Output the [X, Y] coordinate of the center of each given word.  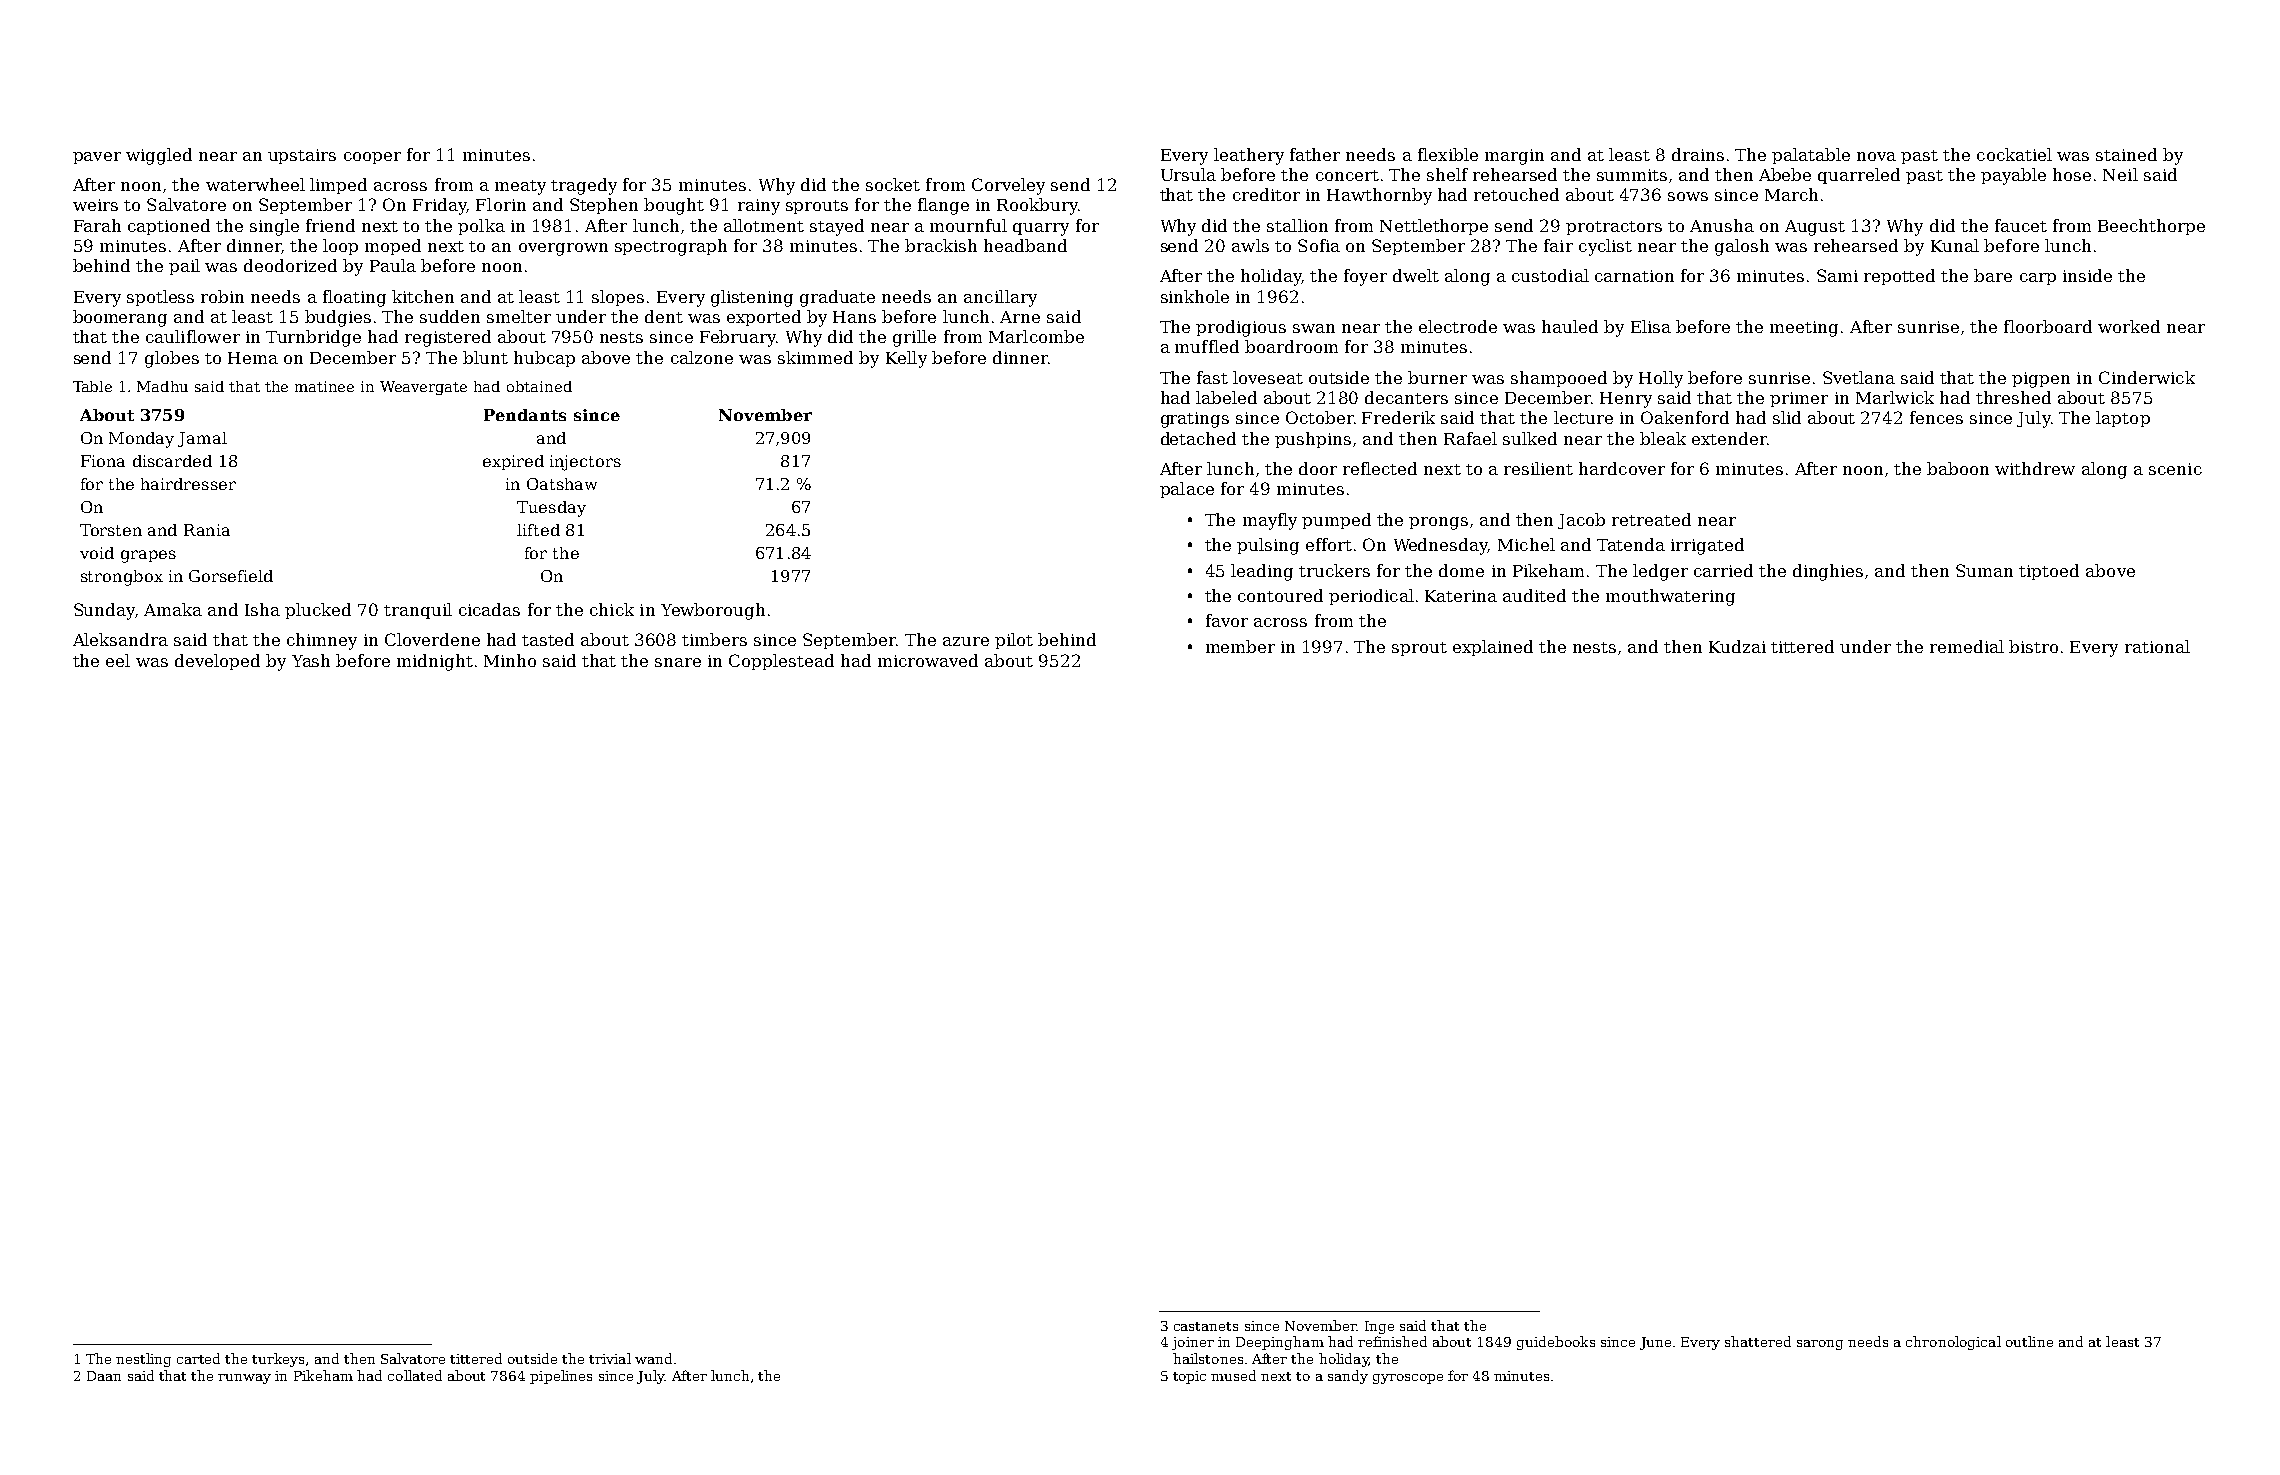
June [1655, 1343]
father [1315, 154]
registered [448, 338]
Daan [104, 1376]
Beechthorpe [2151, 227]
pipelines [561, 1377]
